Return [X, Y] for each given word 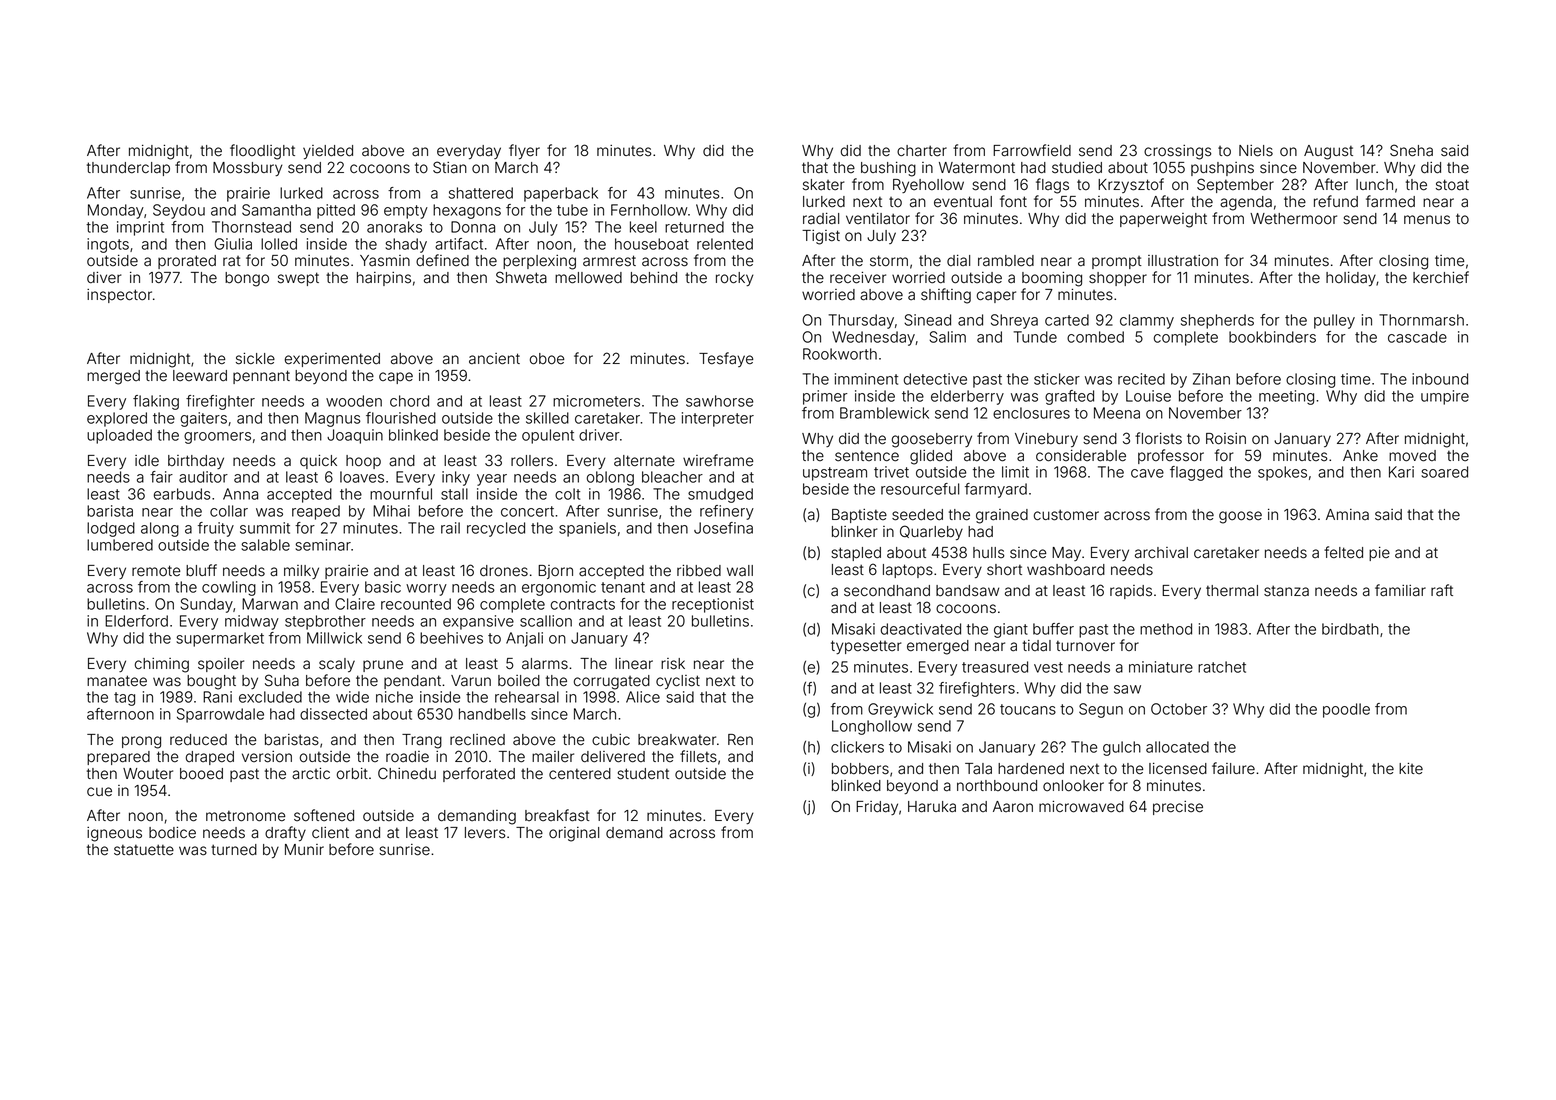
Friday [877, 808]
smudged [720, 495]
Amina [1347, 514]
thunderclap [128, 169]
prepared [118, 758]
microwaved [1081, 807]
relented [725, 244]
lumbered [120, 545]
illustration [1183, 261]
